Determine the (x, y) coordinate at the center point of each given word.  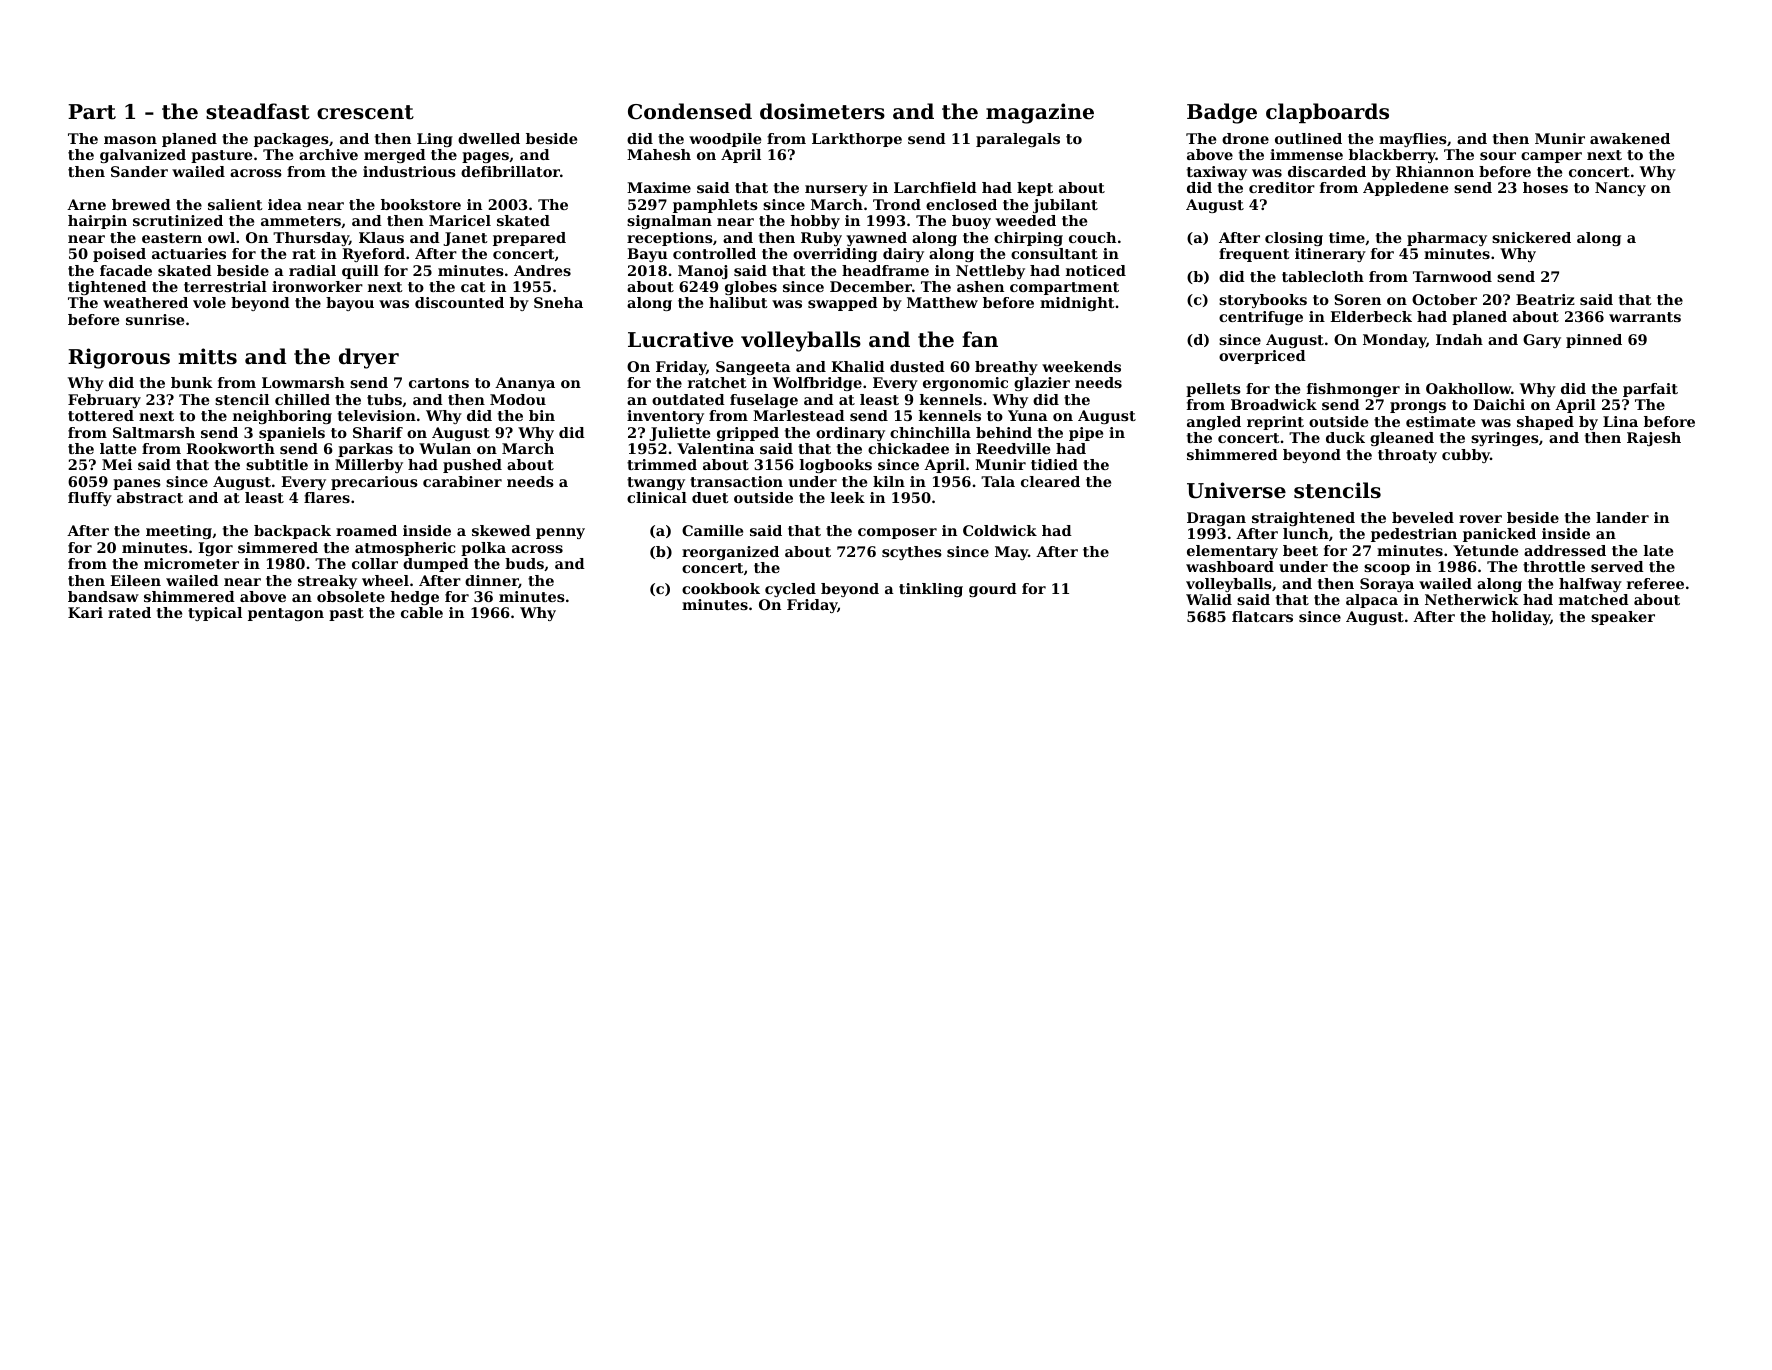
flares (327, 497)
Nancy (1620, 189)
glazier (1042, 384)
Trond (897, 204)
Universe (1236, 490)
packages (291, 140)
